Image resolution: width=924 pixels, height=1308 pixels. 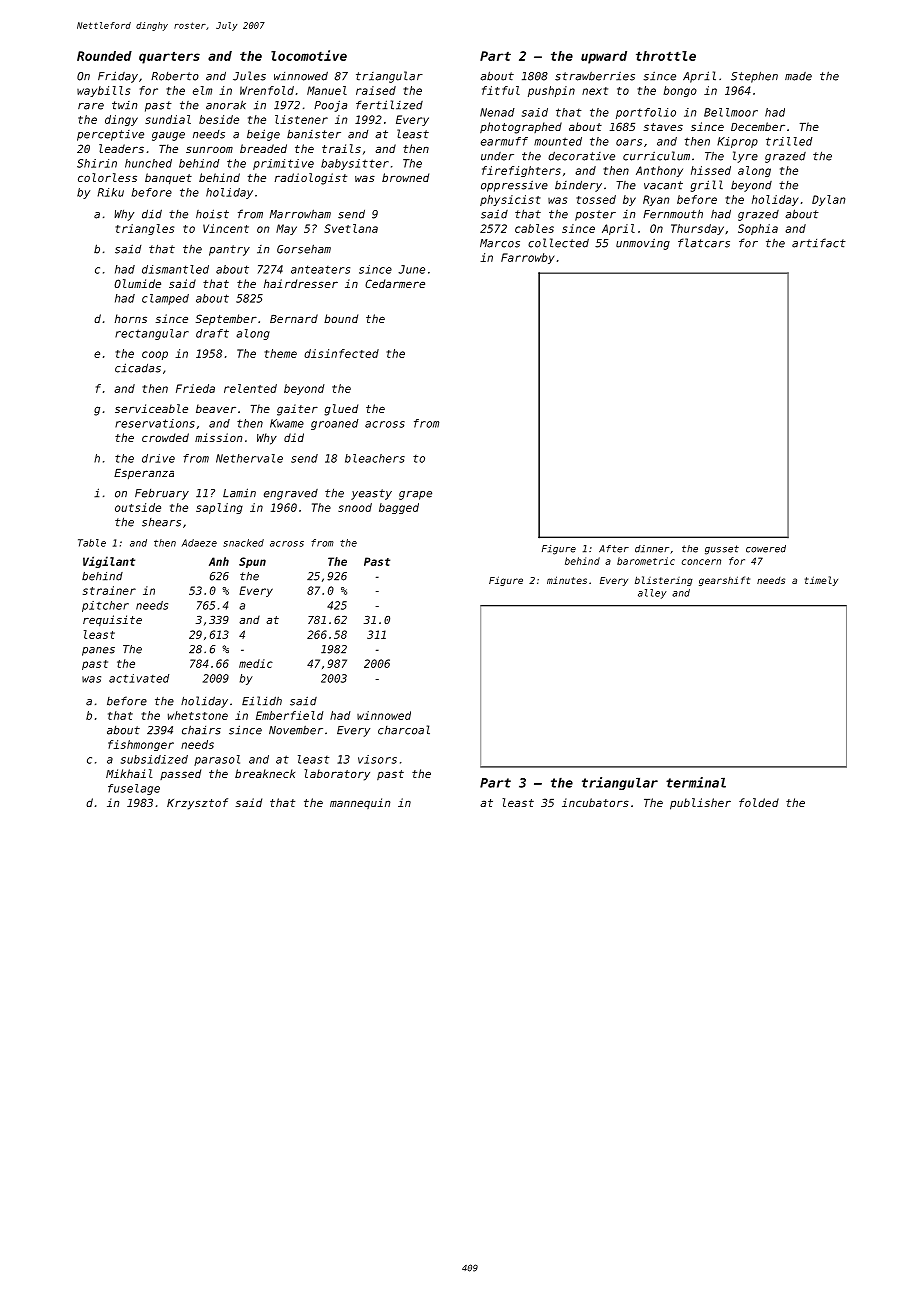 I want to click on November, so click(x=296, y=730).
